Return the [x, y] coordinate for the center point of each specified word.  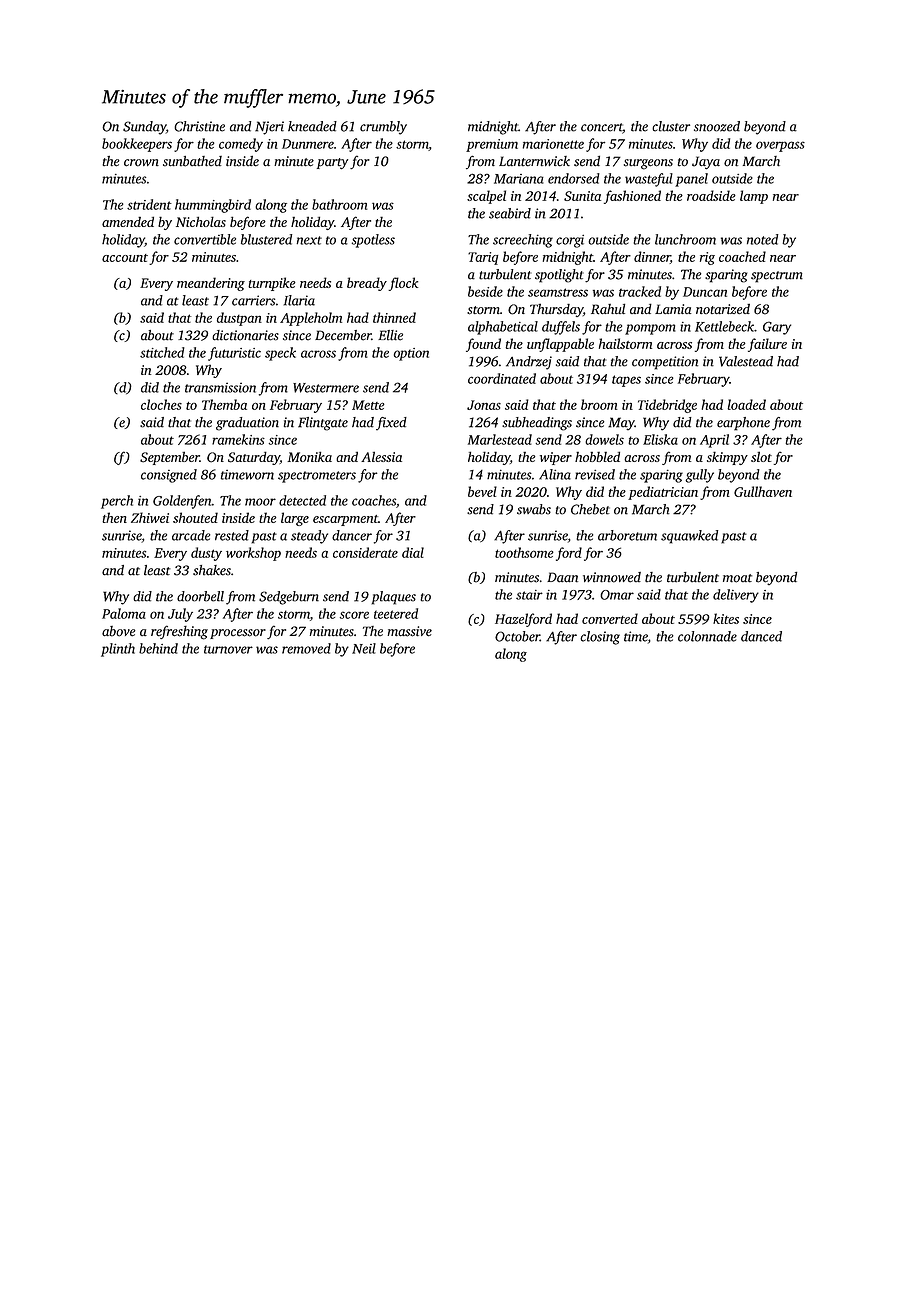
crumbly [383, 128]
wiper [556, 458]
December [343, 335]
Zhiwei [150, 517]
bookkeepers [137, 145]
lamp [754, 197]
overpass [780, 146]
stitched [162, 352]
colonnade [707, 636]
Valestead [746, 361]
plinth [118, 650]
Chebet [590, 509]
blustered [266, 239]
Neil [364, 648]
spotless [373, 241]
